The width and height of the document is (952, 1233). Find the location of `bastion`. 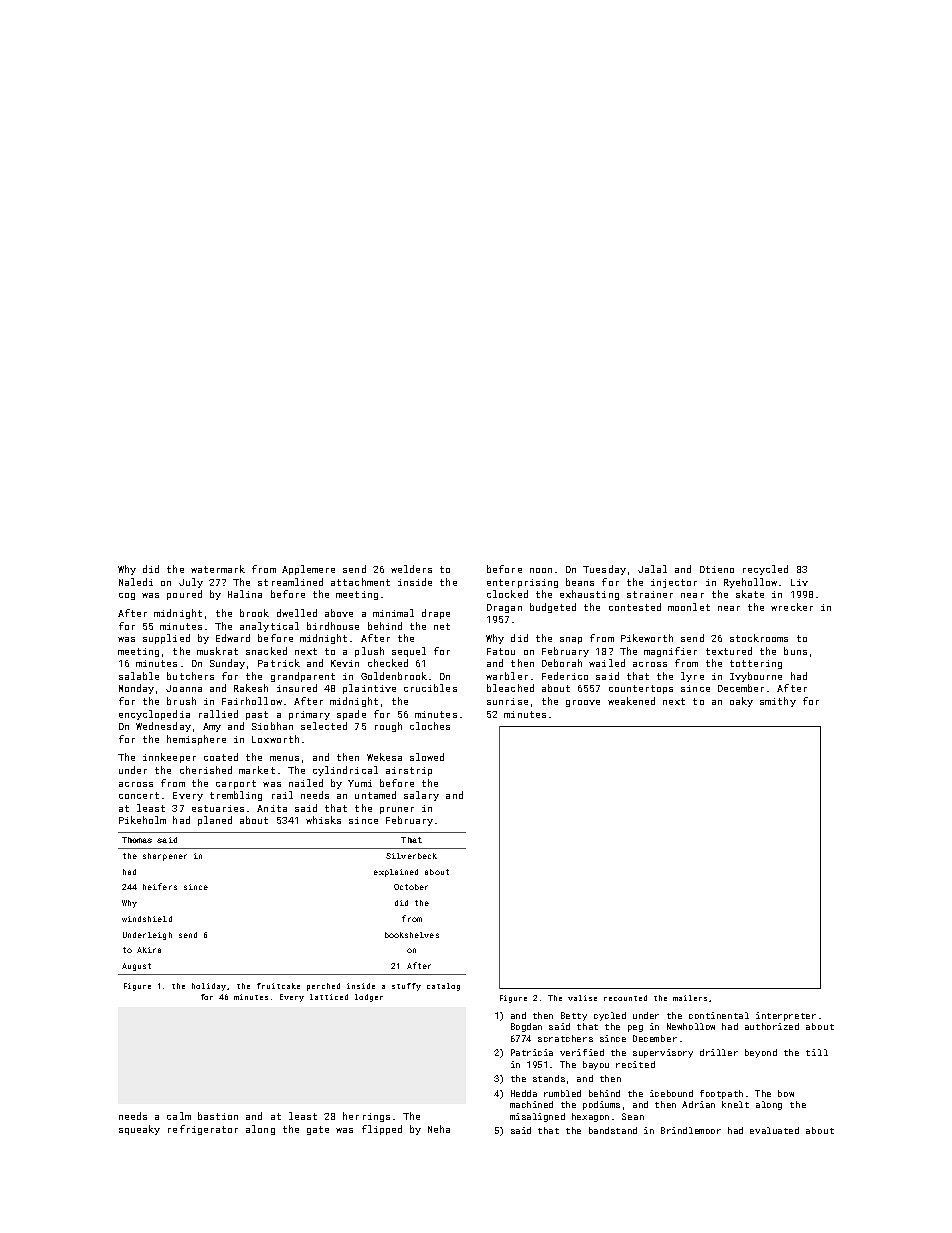

bastion is located at coordinates (218, 1116).
